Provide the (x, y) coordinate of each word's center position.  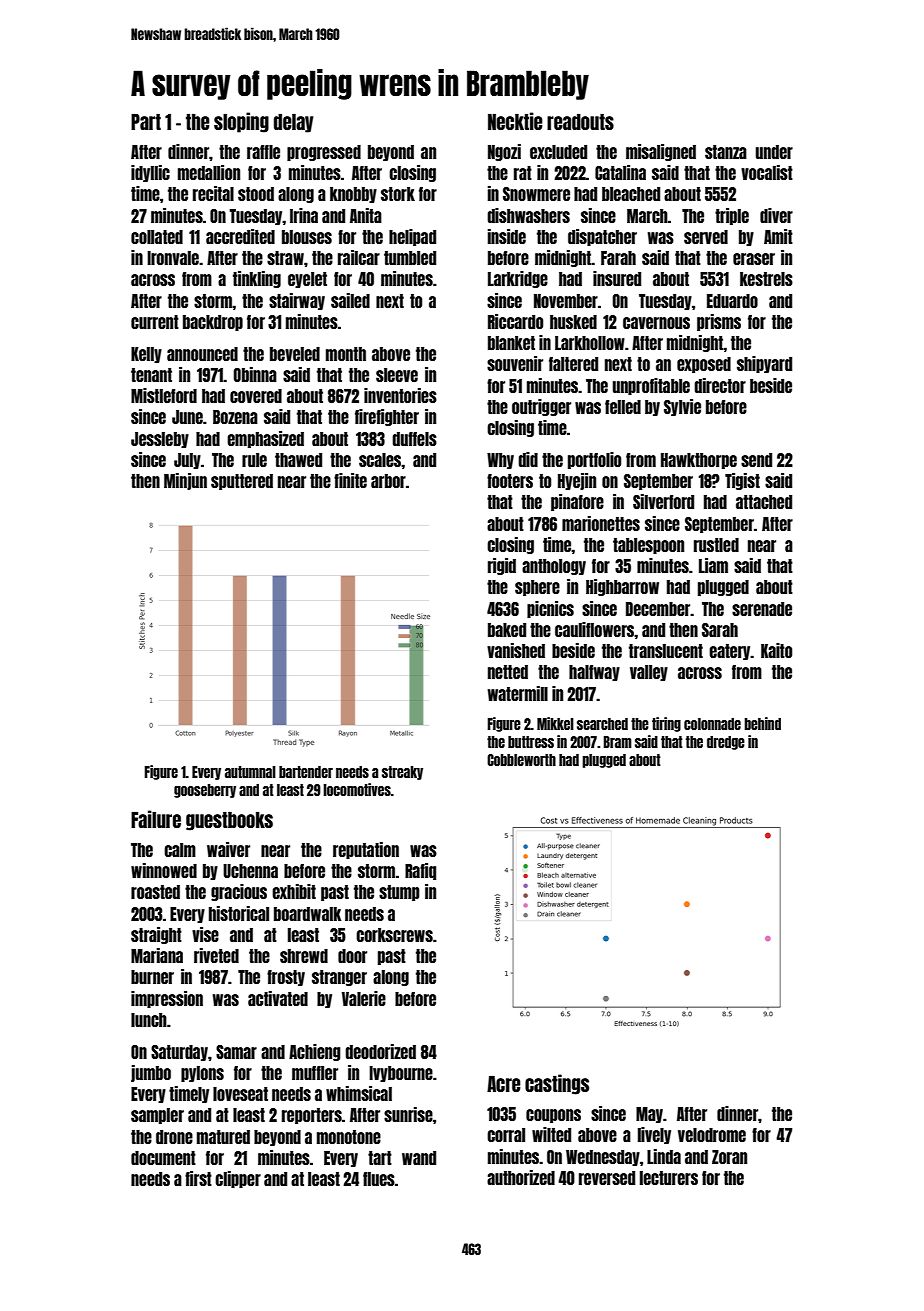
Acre (504, 1084)
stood (256, 194)
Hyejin (577, 481)
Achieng (315, 1052)
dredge (726, 743)
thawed (298, 460)
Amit (778, 236)
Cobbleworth (521, 760)
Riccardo (515, 321)
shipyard (764, 364)
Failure (156, 819)
